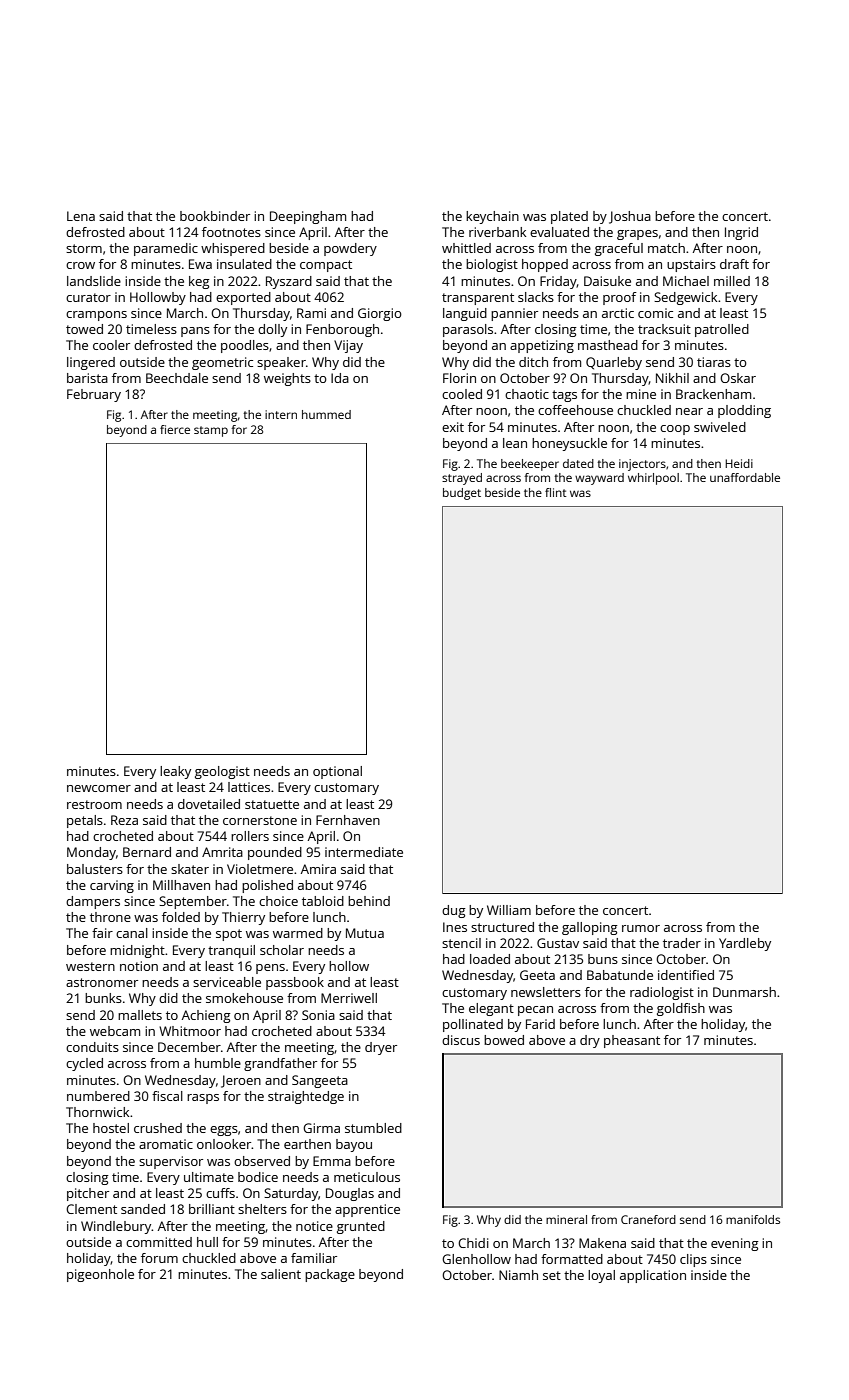 The image size is (849, 1400). Describe the element at coordinates (175, 429) in the document. I see `fierce` at that location.
